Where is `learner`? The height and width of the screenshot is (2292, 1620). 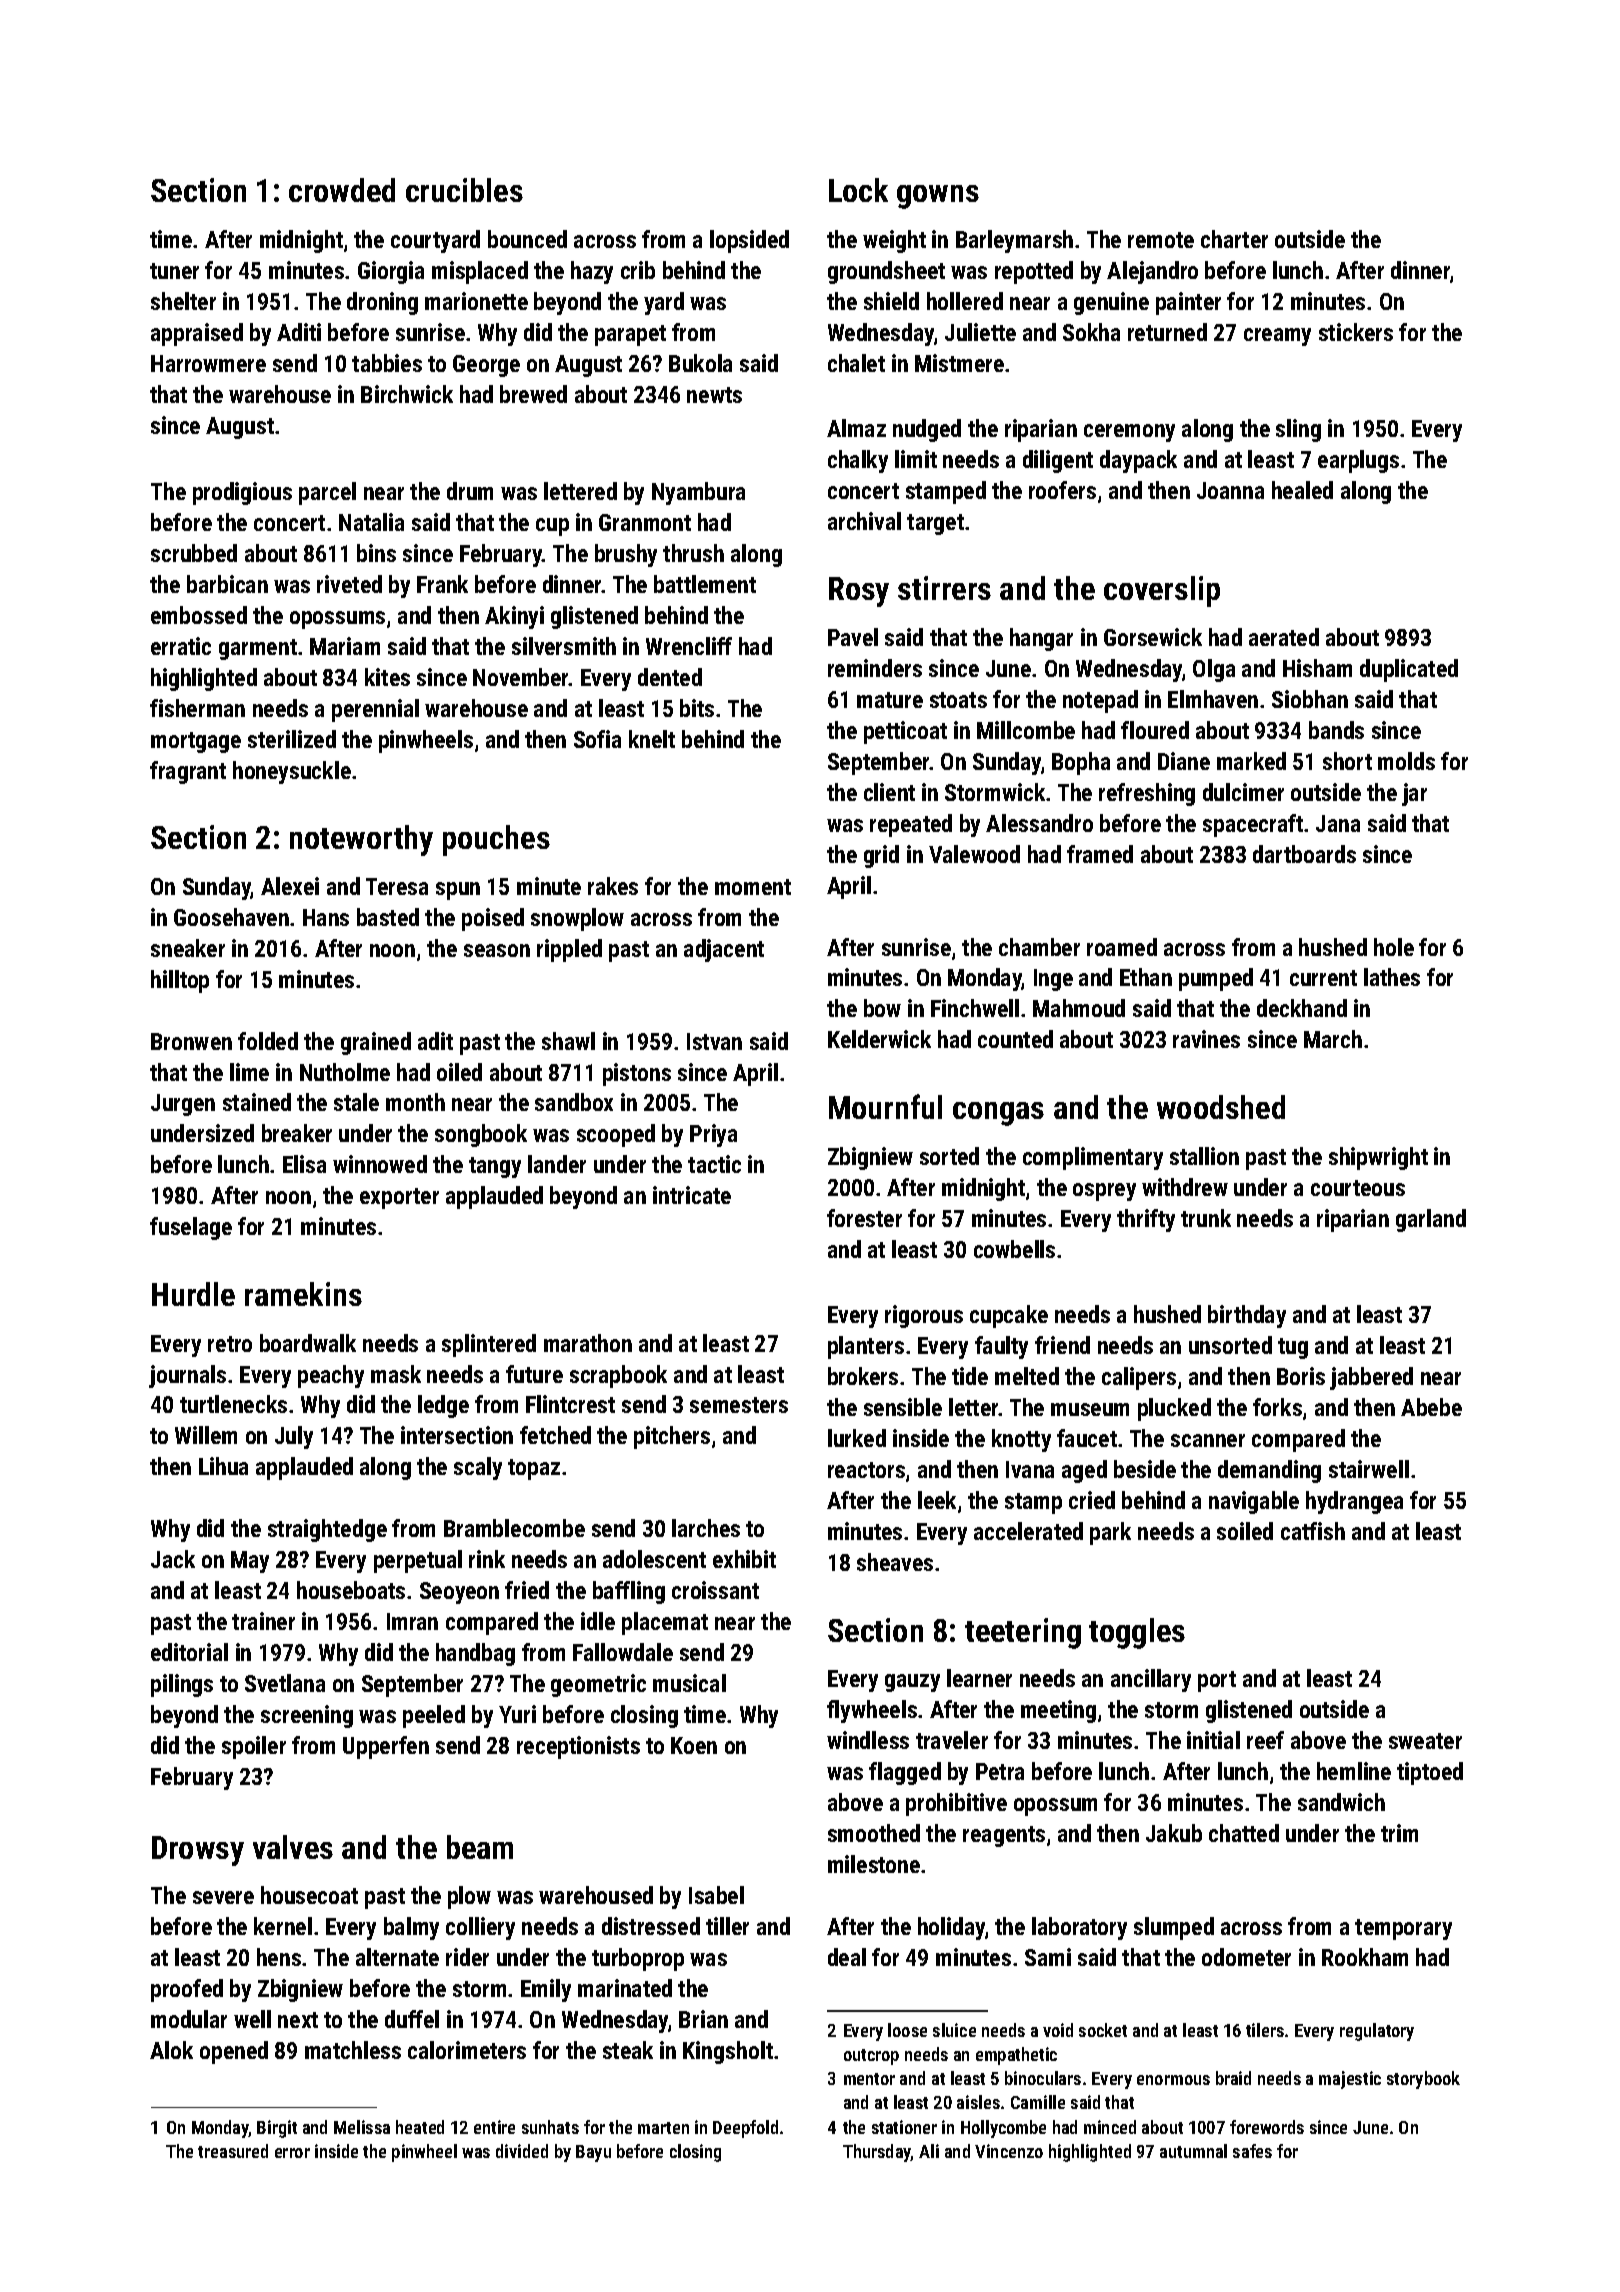
learner is located at coordinates (979, 1678).
